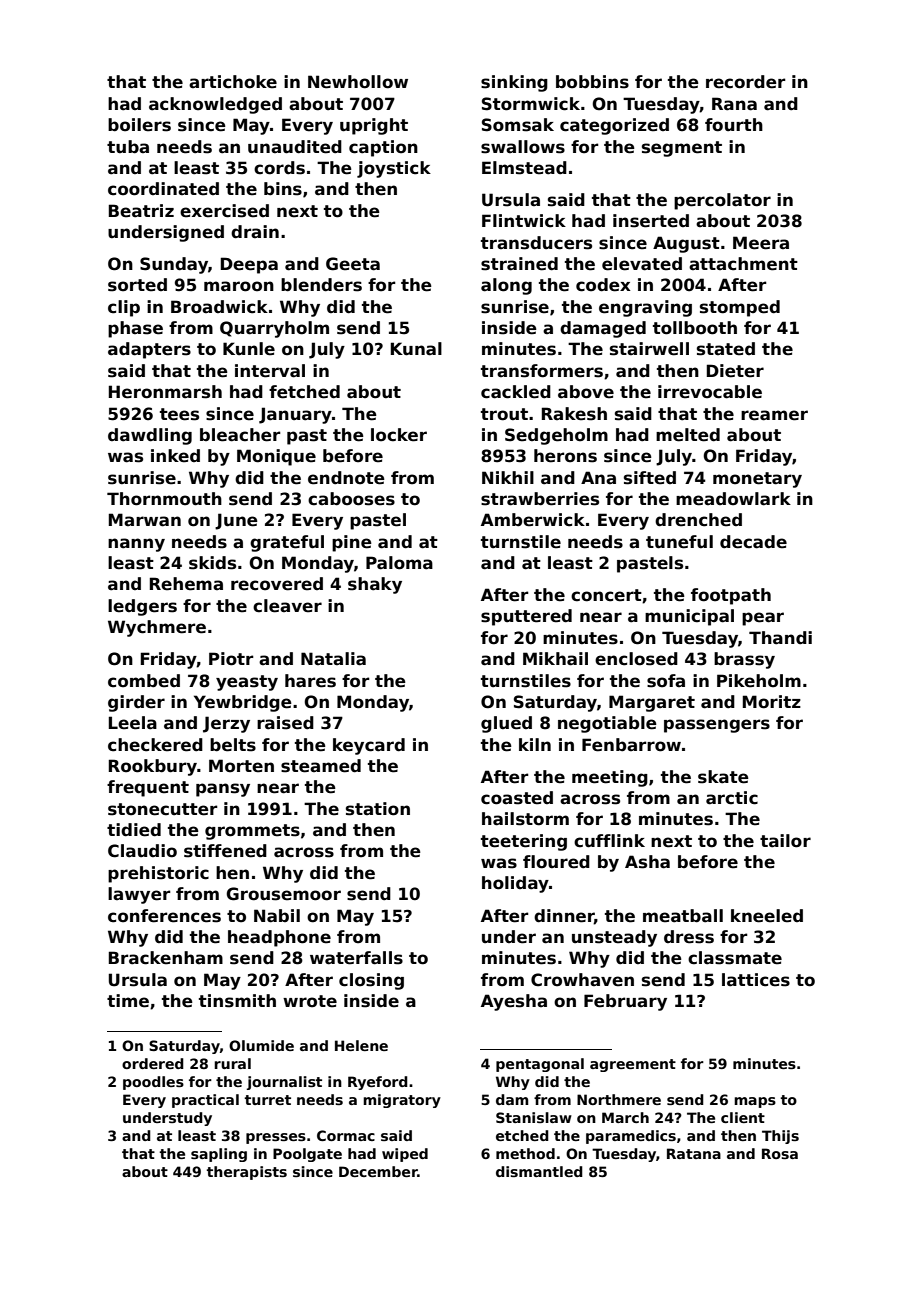 This screenshot has height=1314, width=924. I want to click on coordinated, so click(163, 189).
